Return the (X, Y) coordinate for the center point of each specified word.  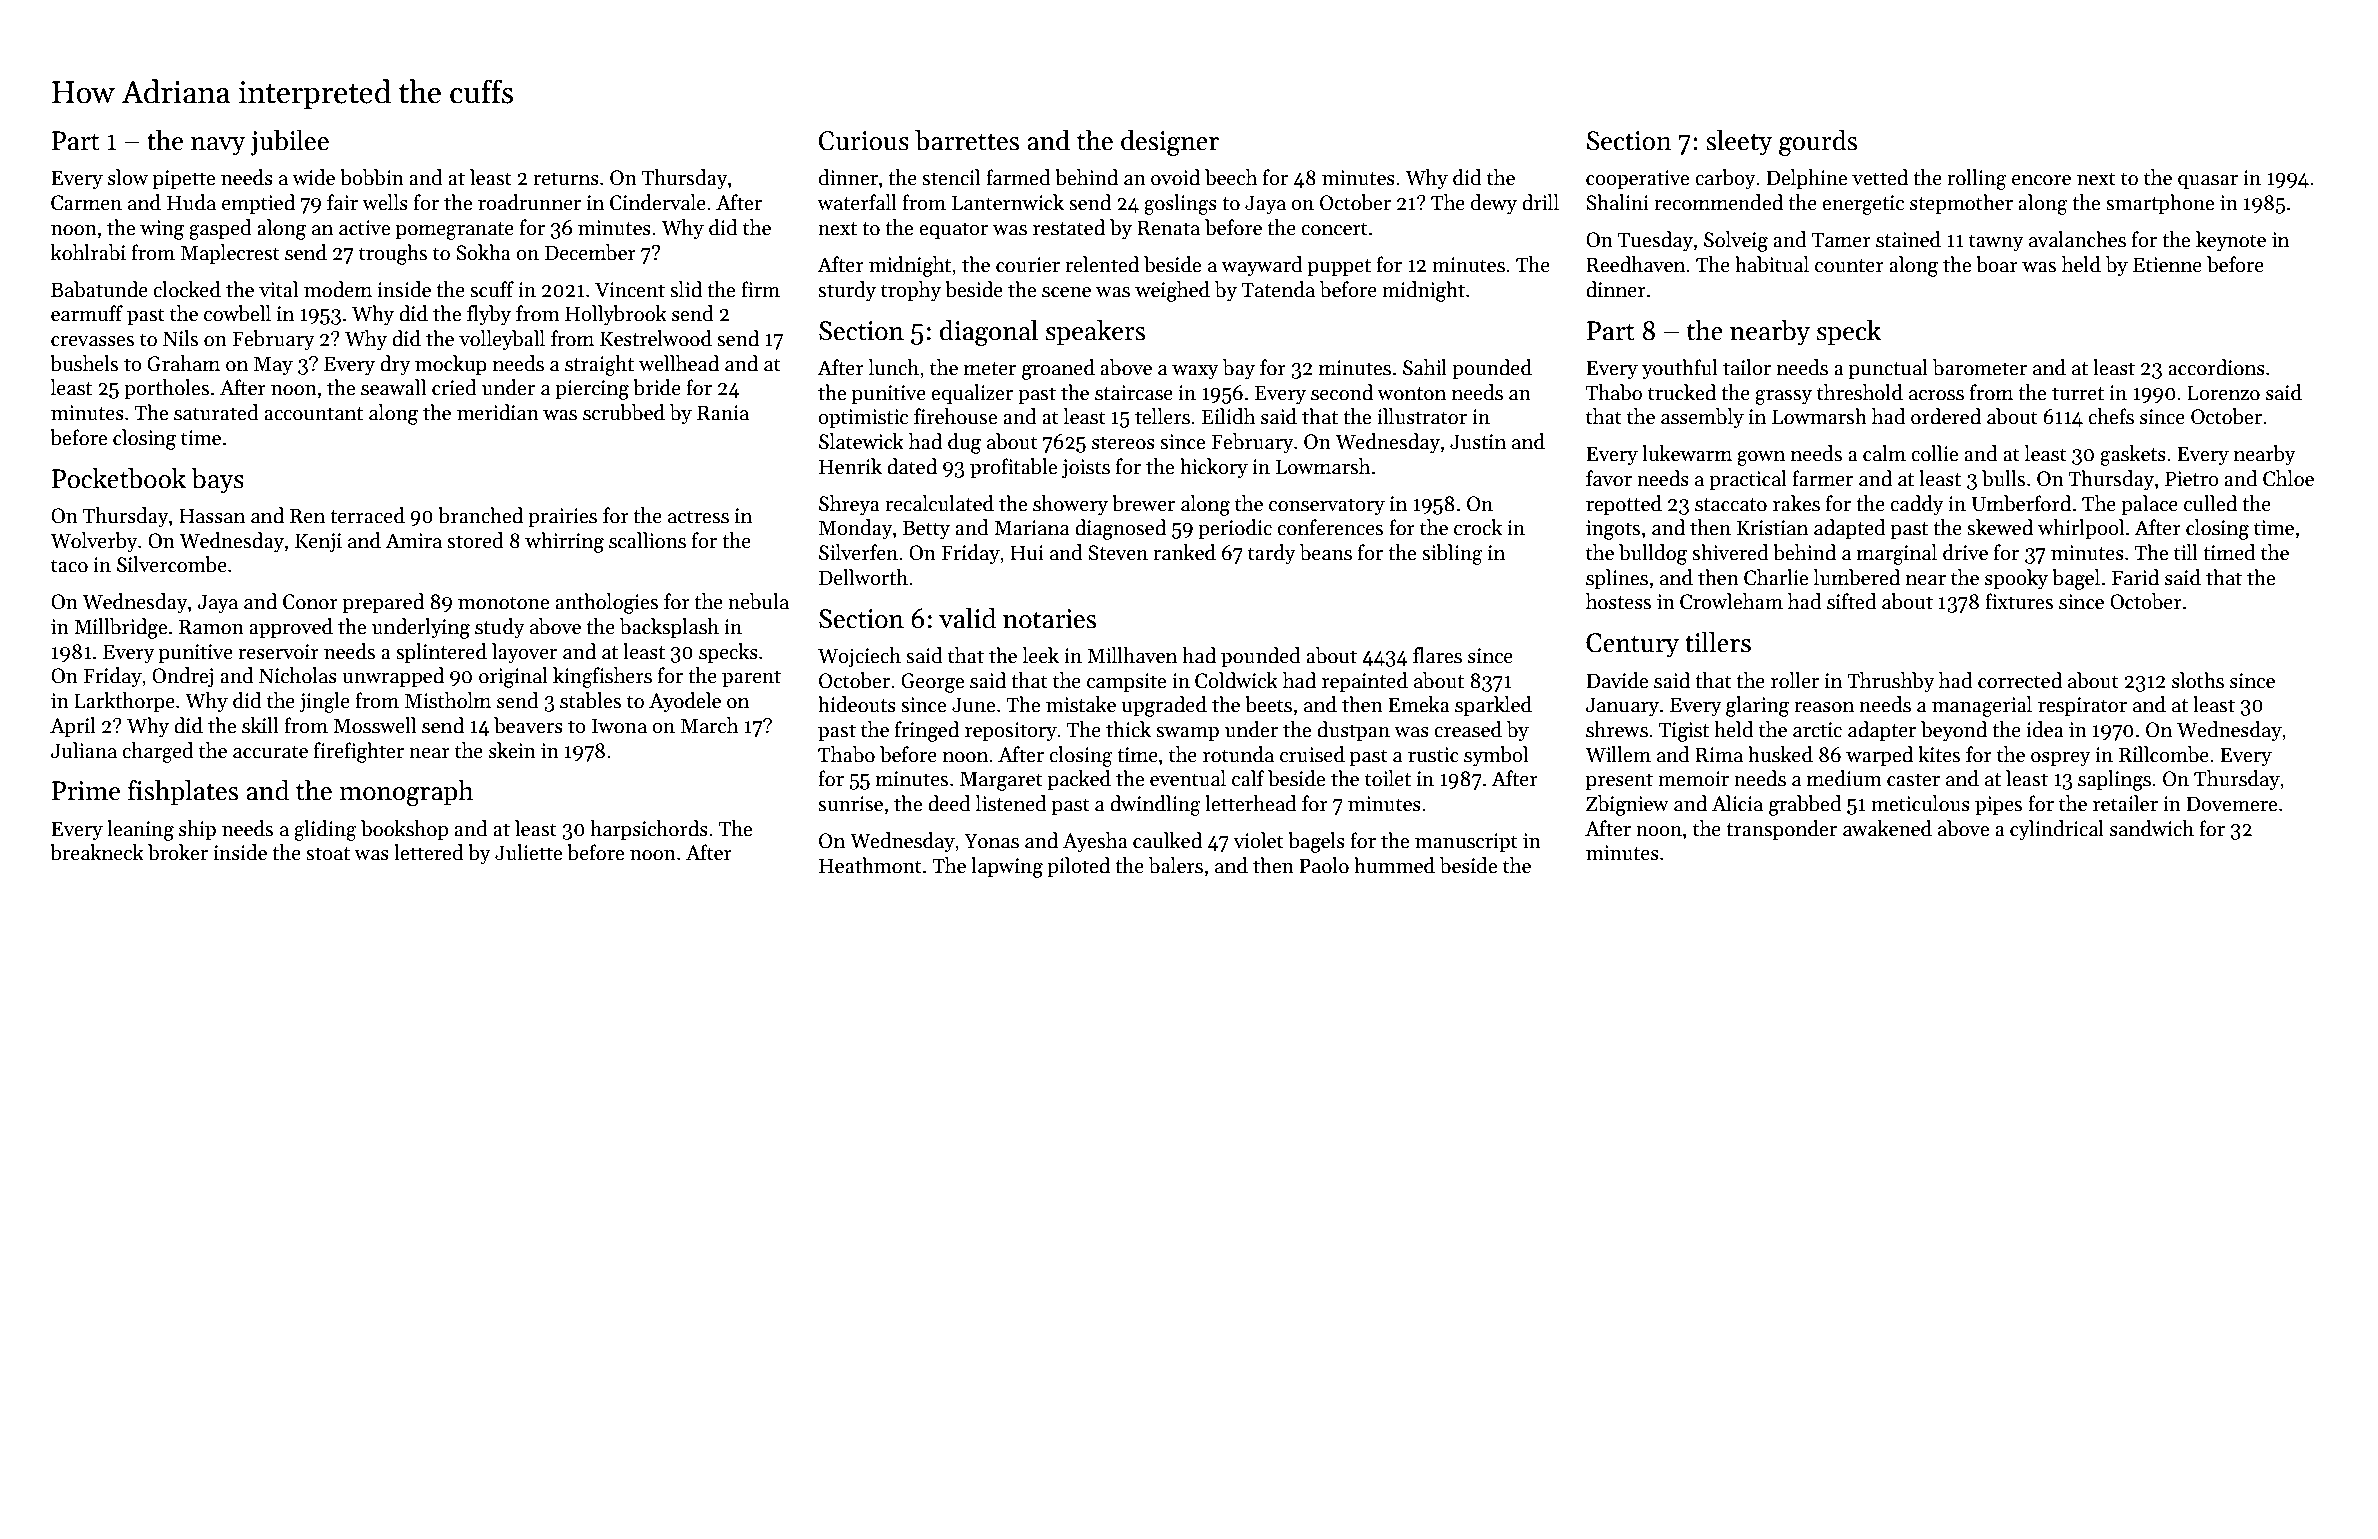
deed (949, 803)
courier (1028, 265)
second (1342, 392)
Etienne (2167, 265)
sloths (2198, 680)
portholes (166, 389)
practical (1748, 480)
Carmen (86, 203)
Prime (86, 791)
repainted (1365, 682)
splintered (441, 653)
